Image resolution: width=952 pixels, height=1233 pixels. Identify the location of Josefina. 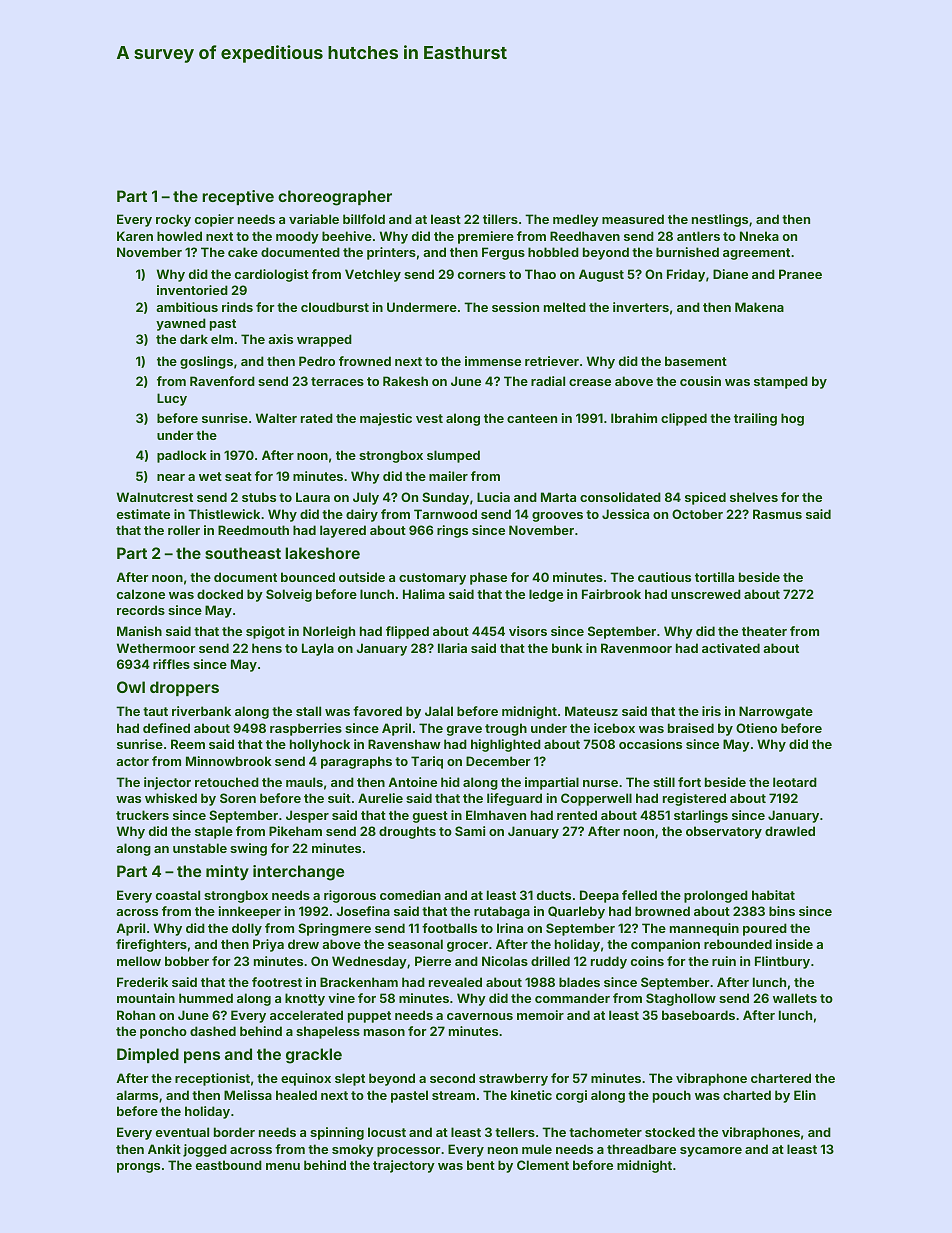
(363, 911).
